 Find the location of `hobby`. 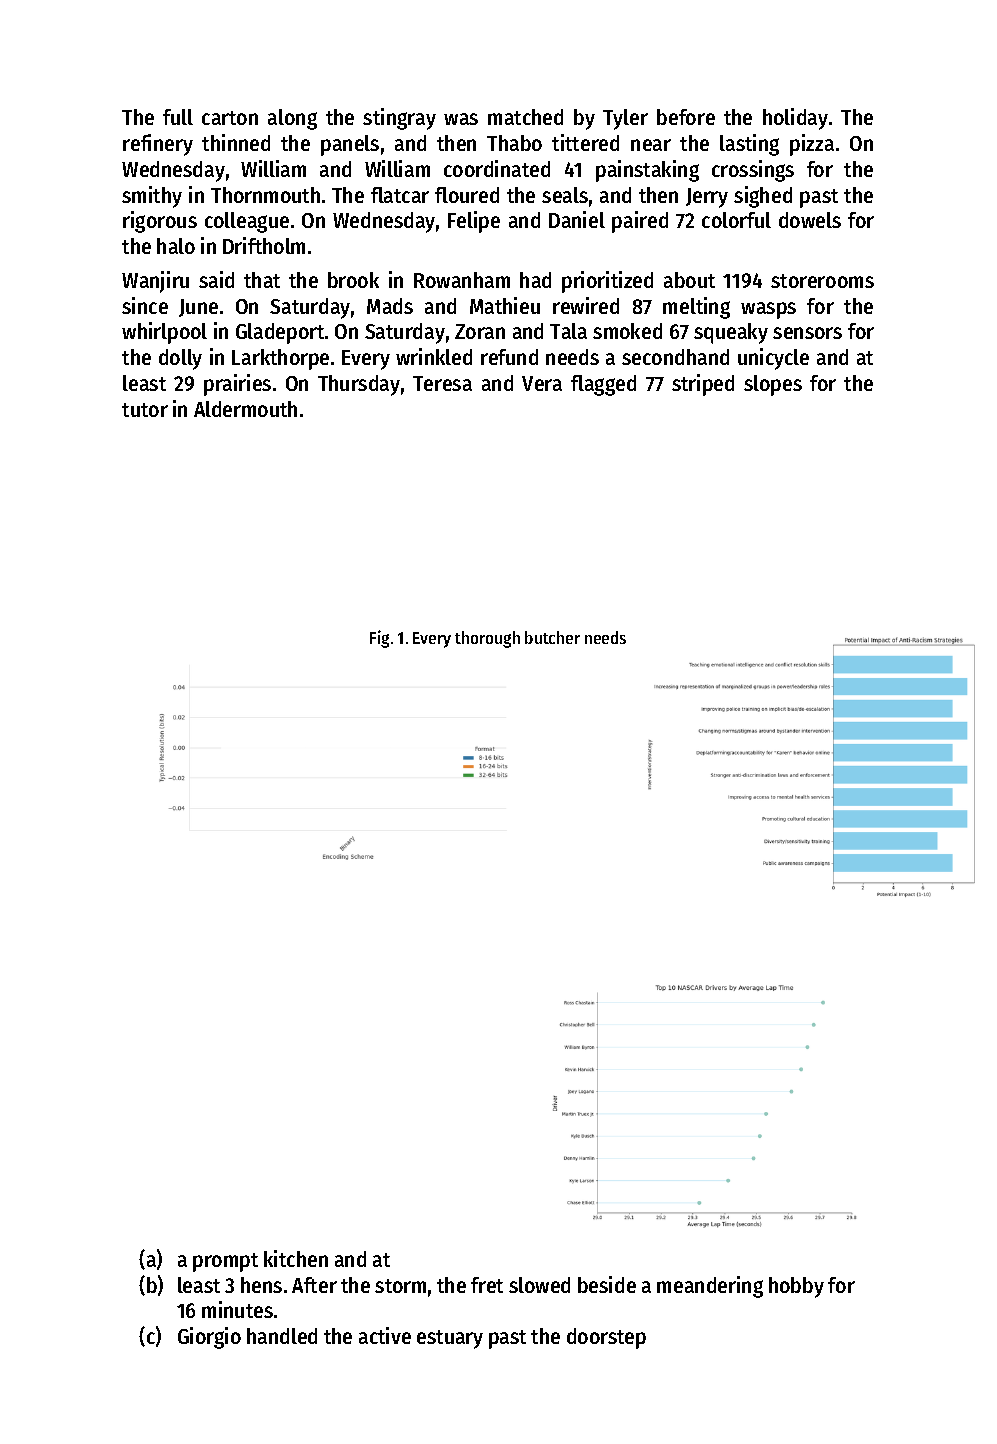

hobby is located at coordinates (796, 1287).
